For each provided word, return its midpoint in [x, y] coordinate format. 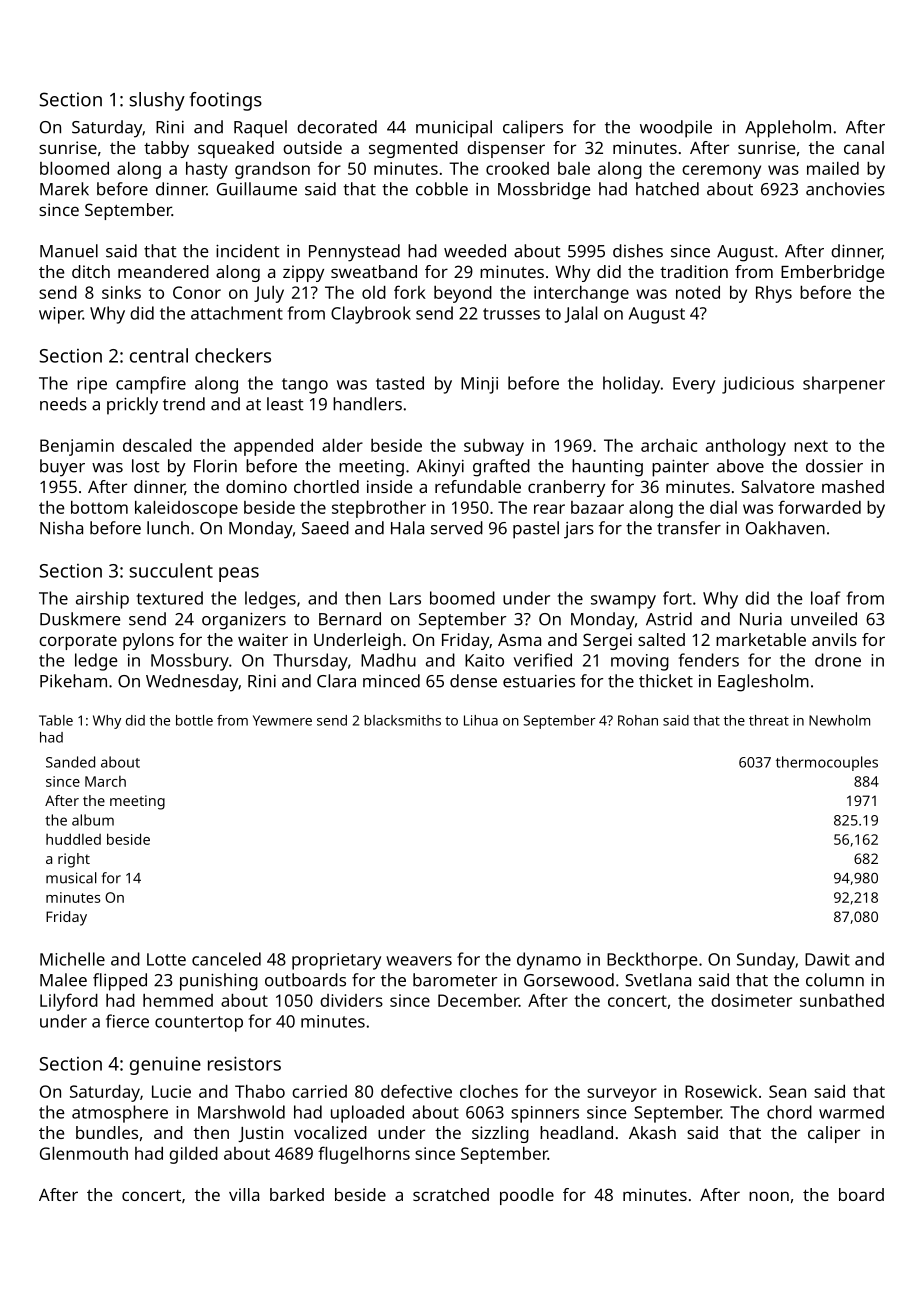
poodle [527, 1196]
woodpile [676, 129]
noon [769, 1196]
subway [494, 447]
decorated [337, 127]
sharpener [844, 385]
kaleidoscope [186, 509]
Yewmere [282, 720]
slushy [157, 101]
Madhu [388, 660]
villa [244, 1194]
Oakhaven [785, 528]
